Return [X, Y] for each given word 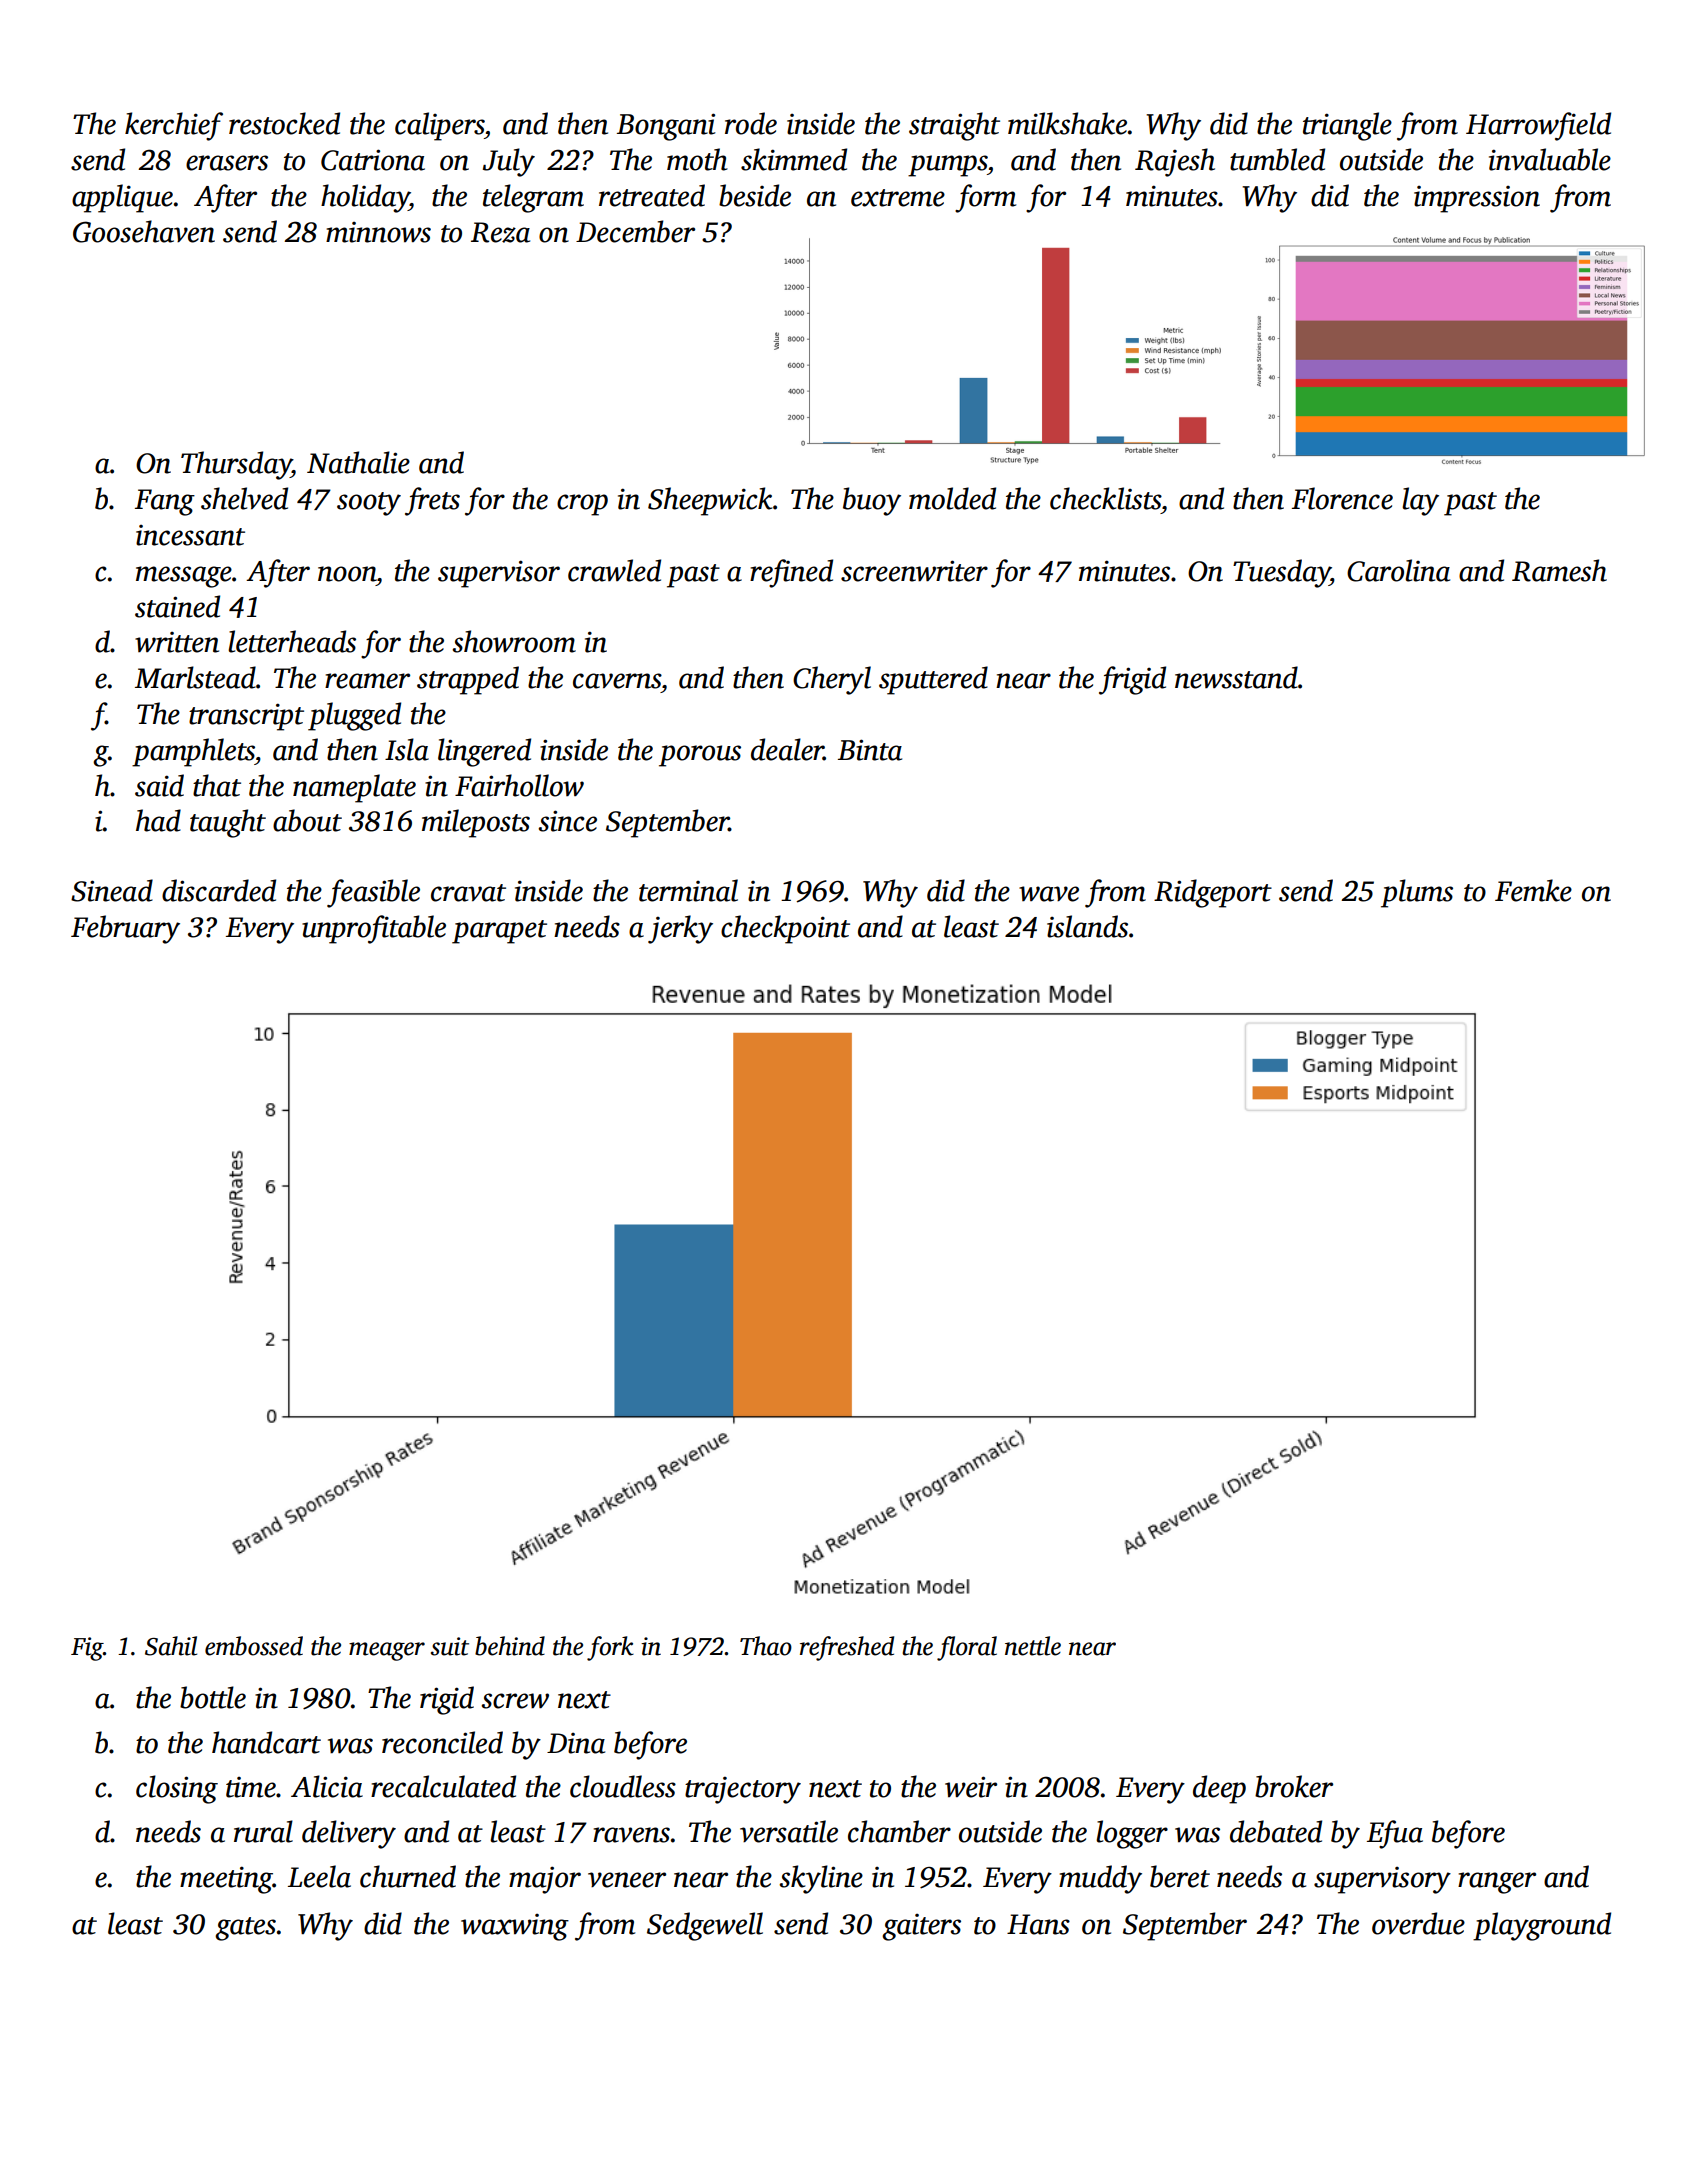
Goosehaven [144, 231]
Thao [766, 1646]
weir [971, 1787]
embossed [254, 1646]
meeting [226, 1880]
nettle [1033, 1646]
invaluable [1550, 159]
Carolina [1398, 570]
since [567, 821]
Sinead [112, 890]
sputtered [933, 680]
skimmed [794, 159]
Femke [1533, 890]
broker [1294, 1786]
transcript [246, 717]
